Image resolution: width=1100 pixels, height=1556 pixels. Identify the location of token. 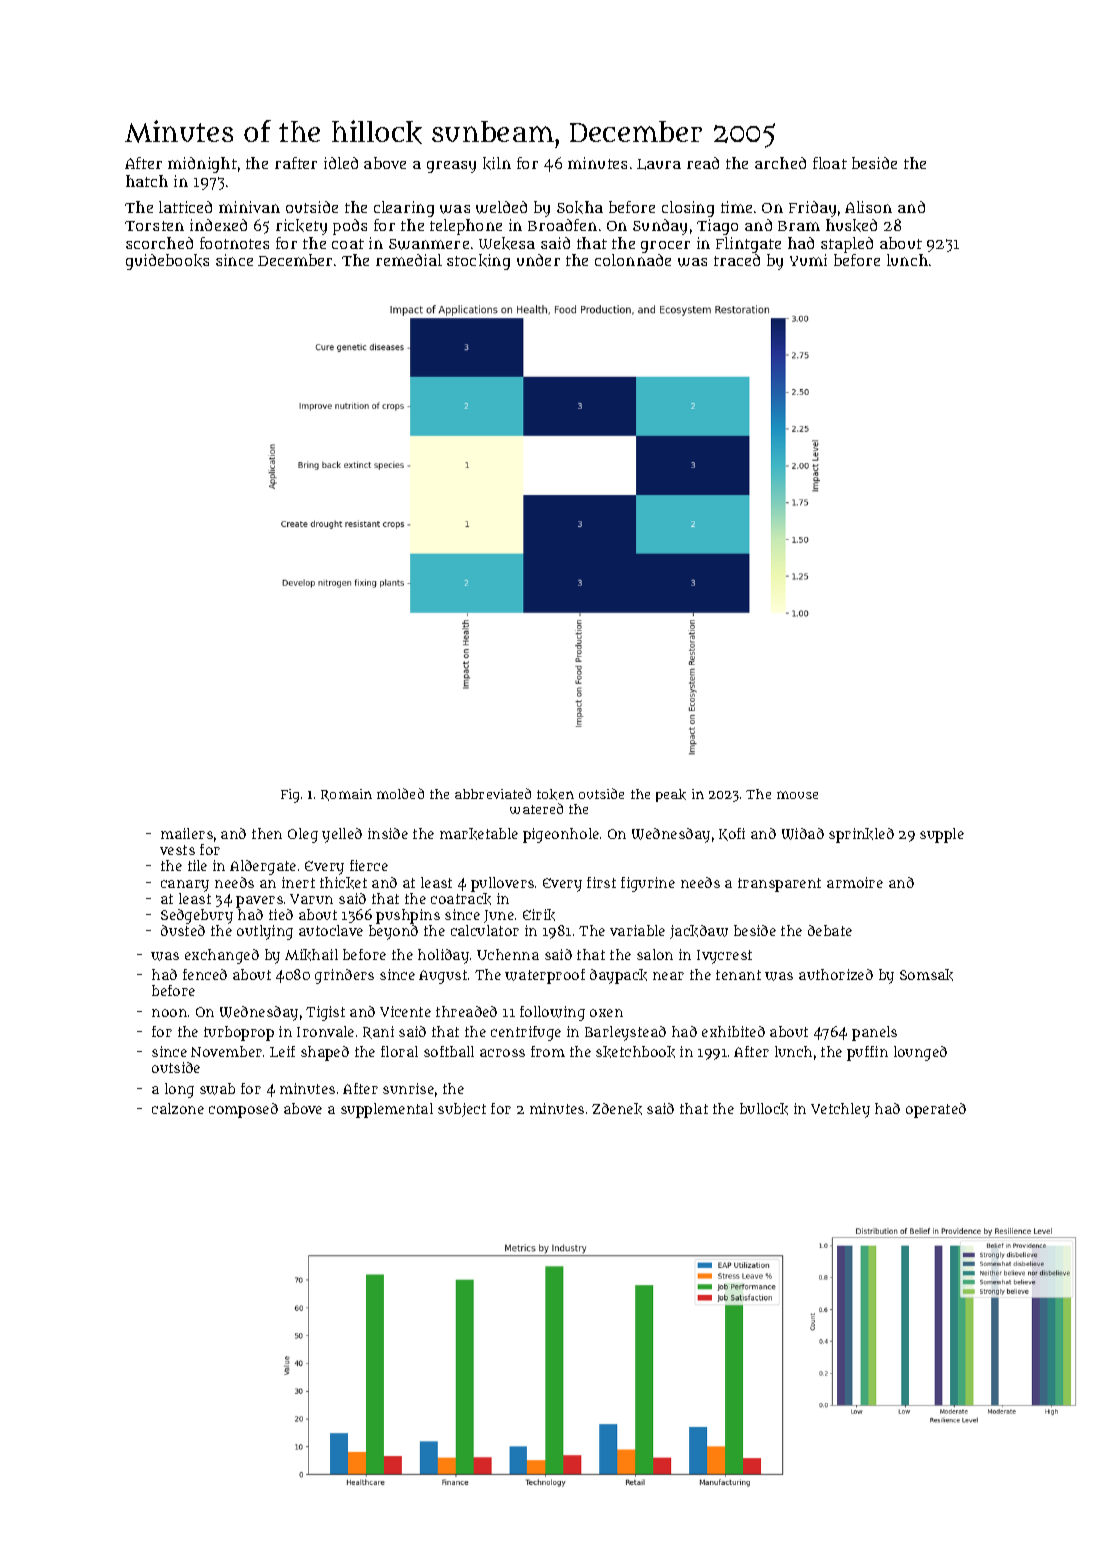
(555, 794).
